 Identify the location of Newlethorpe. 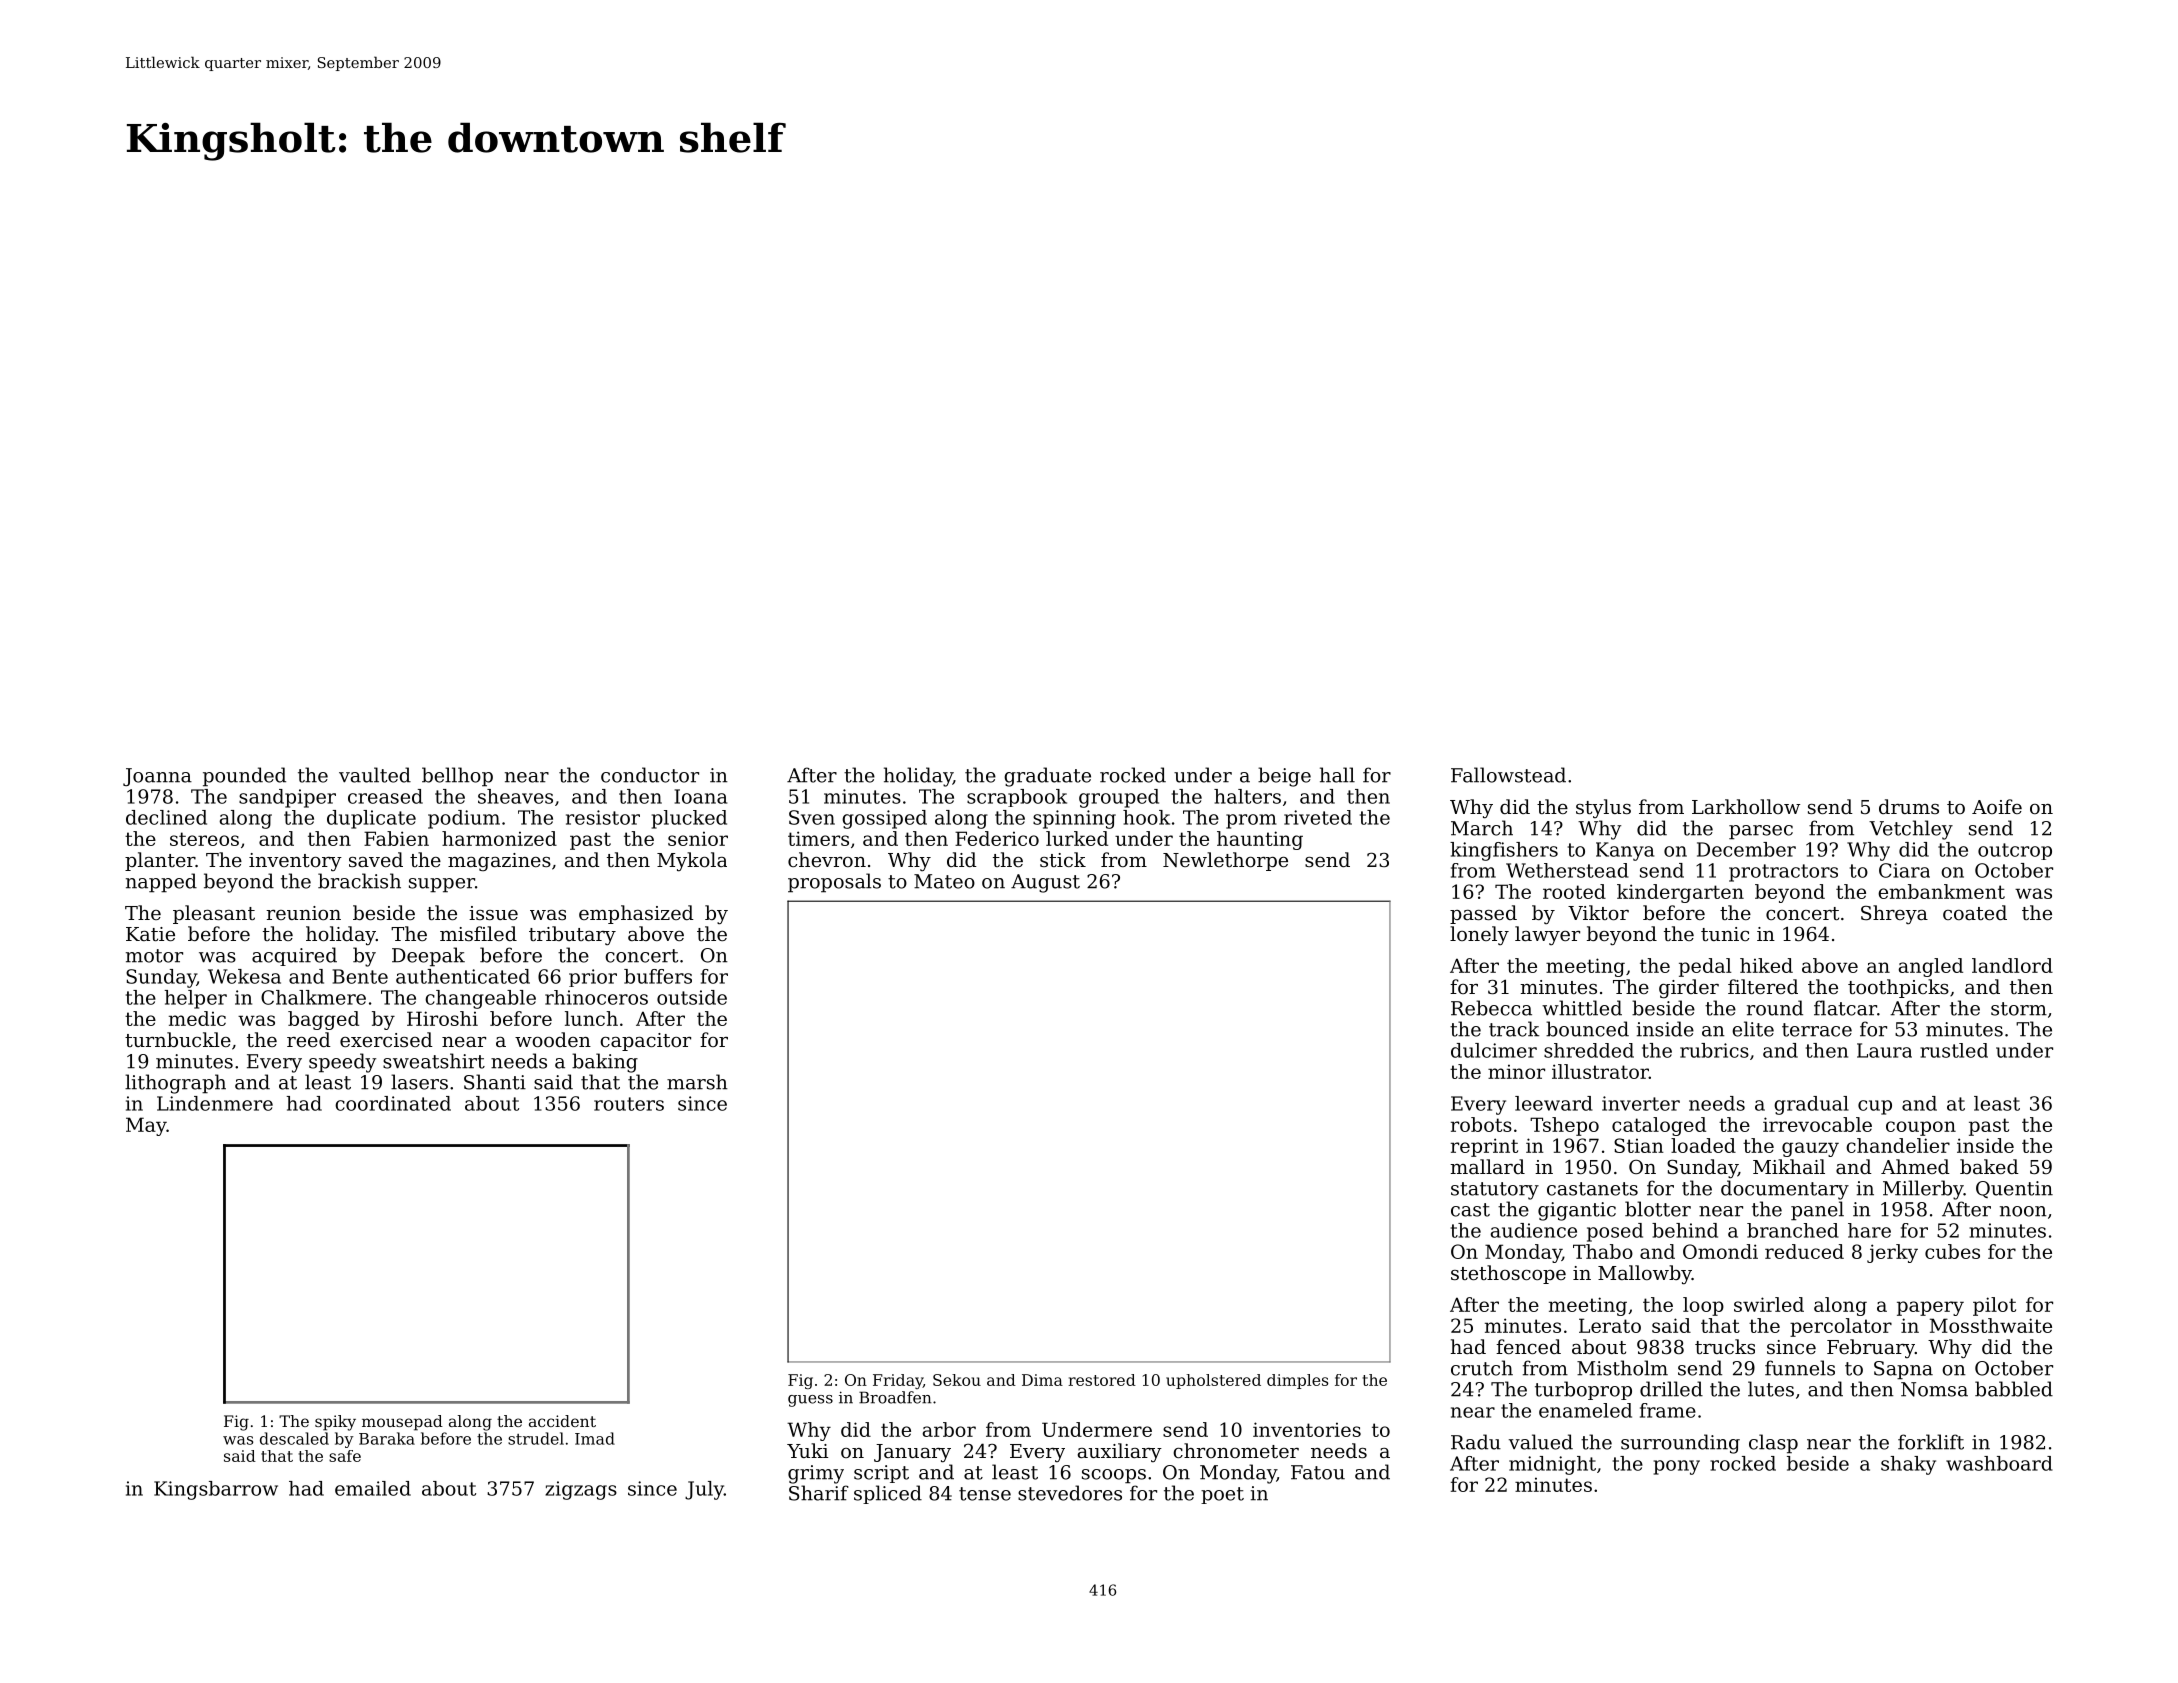
(1225, 861).
